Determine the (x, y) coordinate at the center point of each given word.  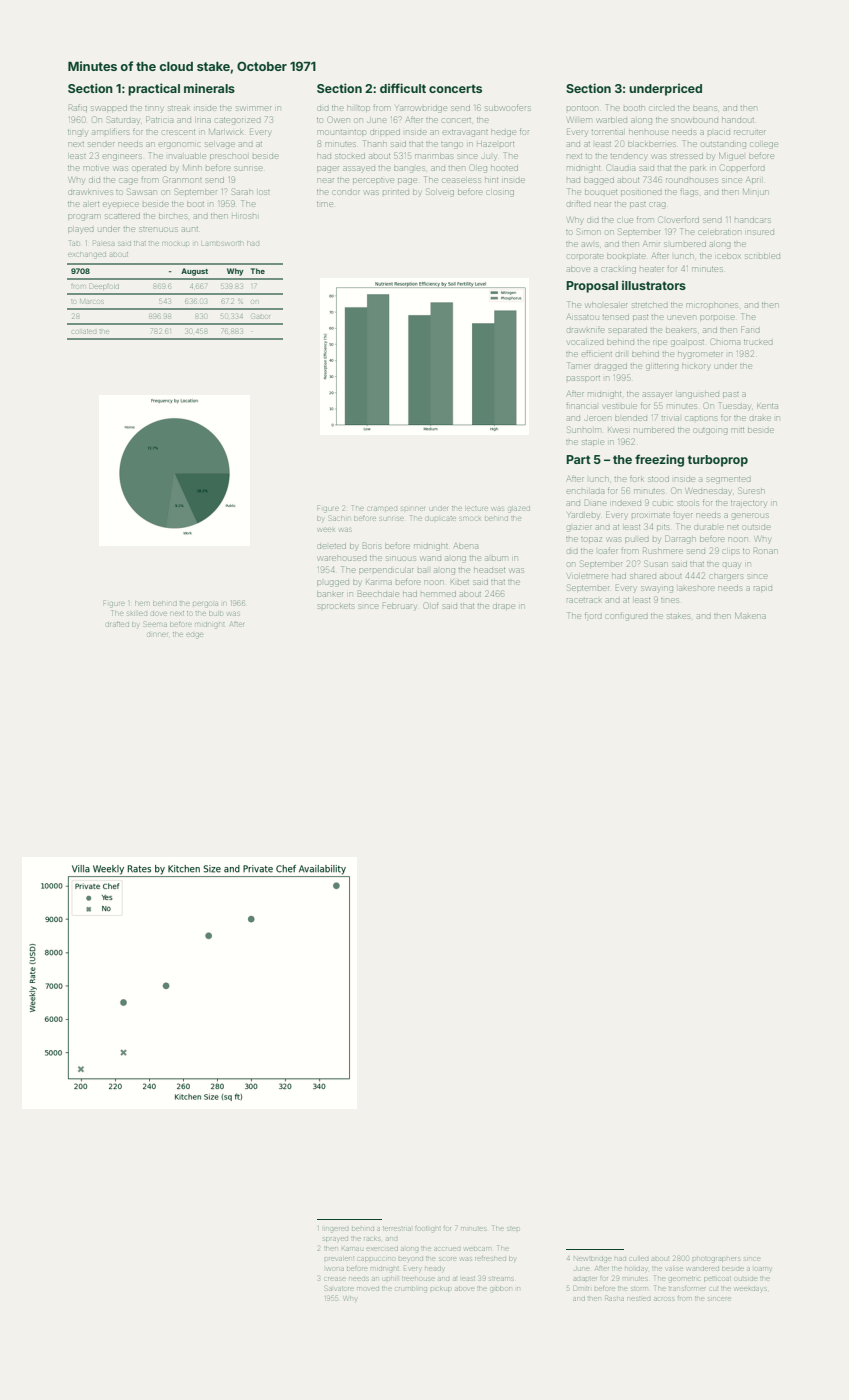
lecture (477, 508)
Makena (750, 616)
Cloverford (679, 220)
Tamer (579, 365)
